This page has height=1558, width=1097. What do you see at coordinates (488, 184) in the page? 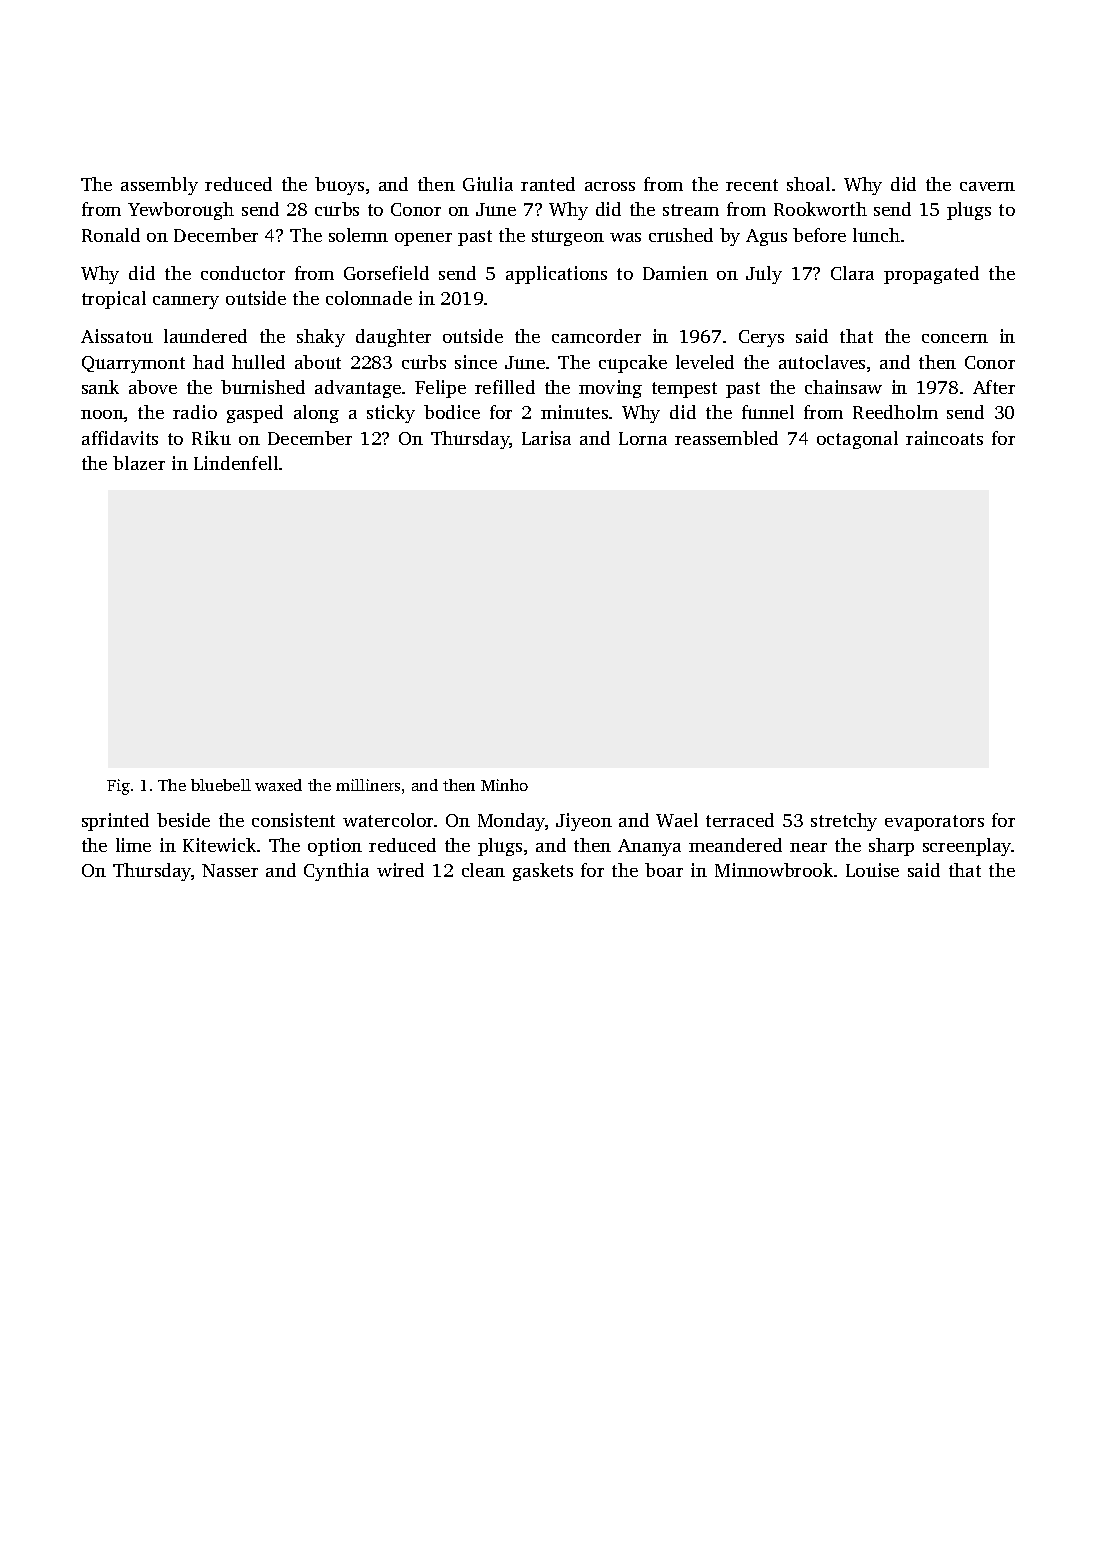
I see `Giulia` at bounding box center [488, 184].
